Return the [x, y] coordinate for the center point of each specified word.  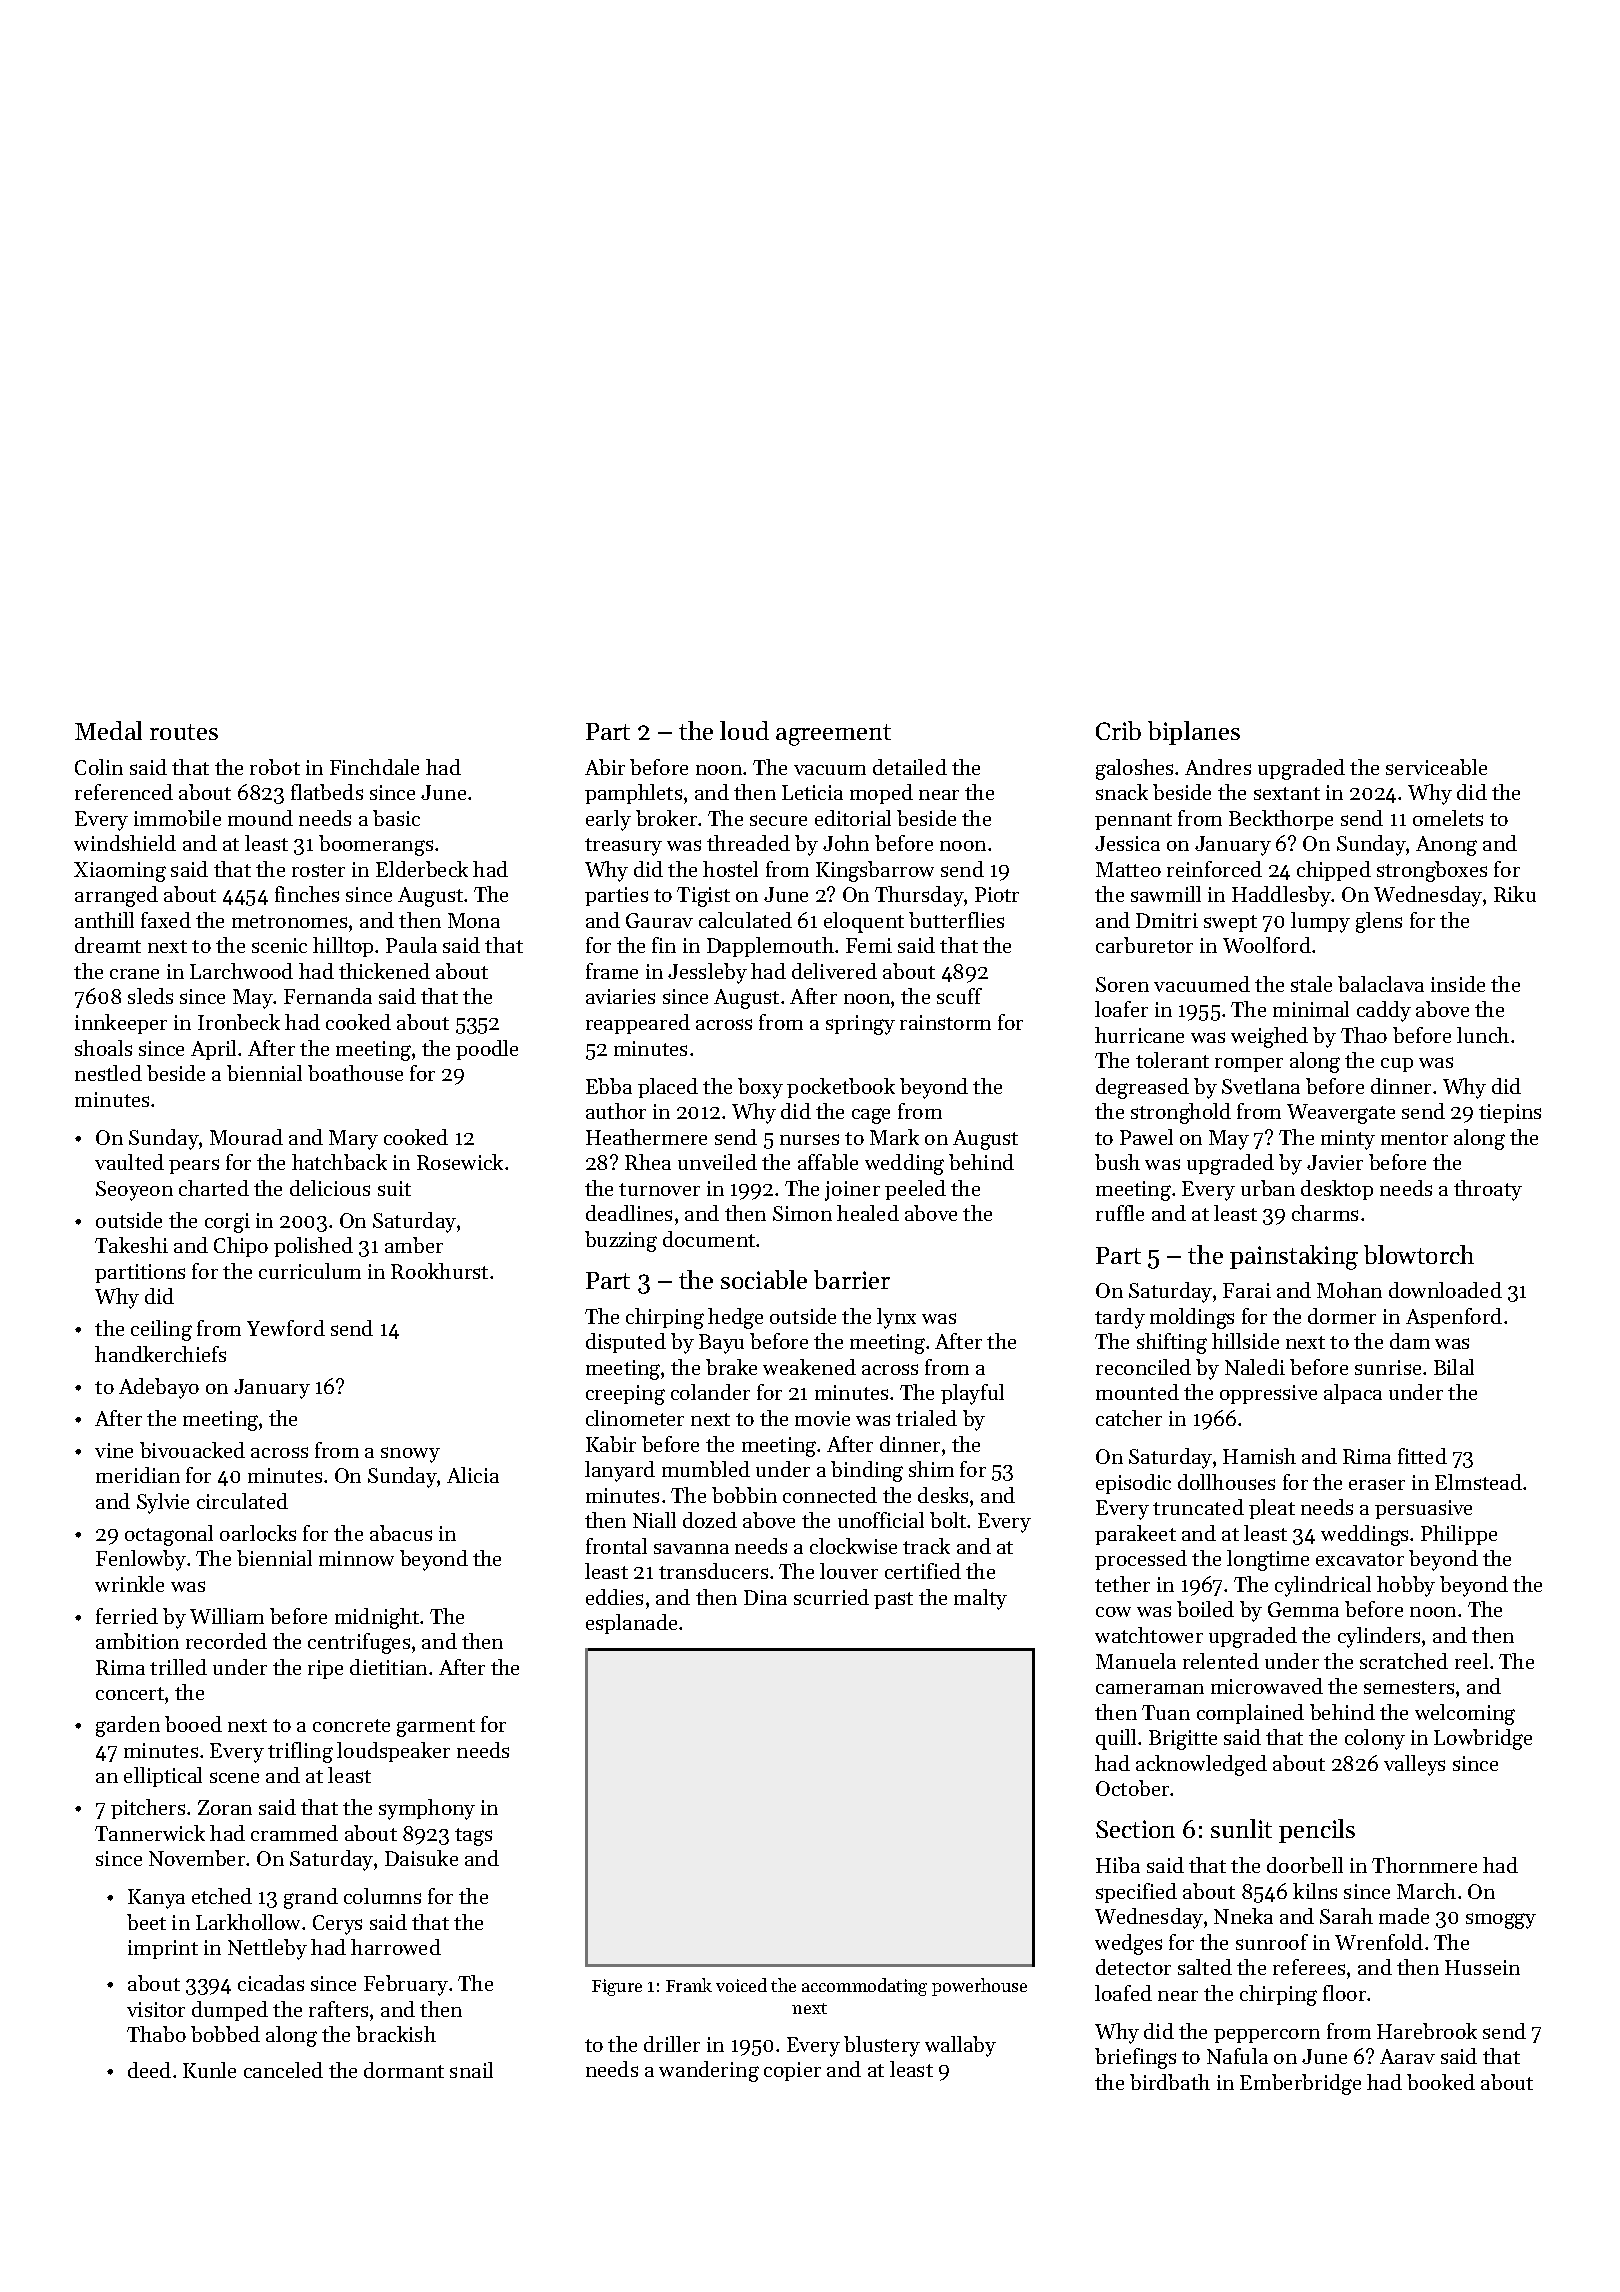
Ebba [609, 1086]
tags [473, 1837]
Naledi [1255, 1367]
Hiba [1118, 1865]
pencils [1317, 1831]
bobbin [744, 1495]
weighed [1269, 1037]
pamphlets [633, 794]
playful [972, 1394]
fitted [1422, 1456]
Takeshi [131, 1245]
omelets [1448, 818]
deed [149, 2070]
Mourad [246, 1137]
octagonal [169, 1535]
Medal [108, 730]
